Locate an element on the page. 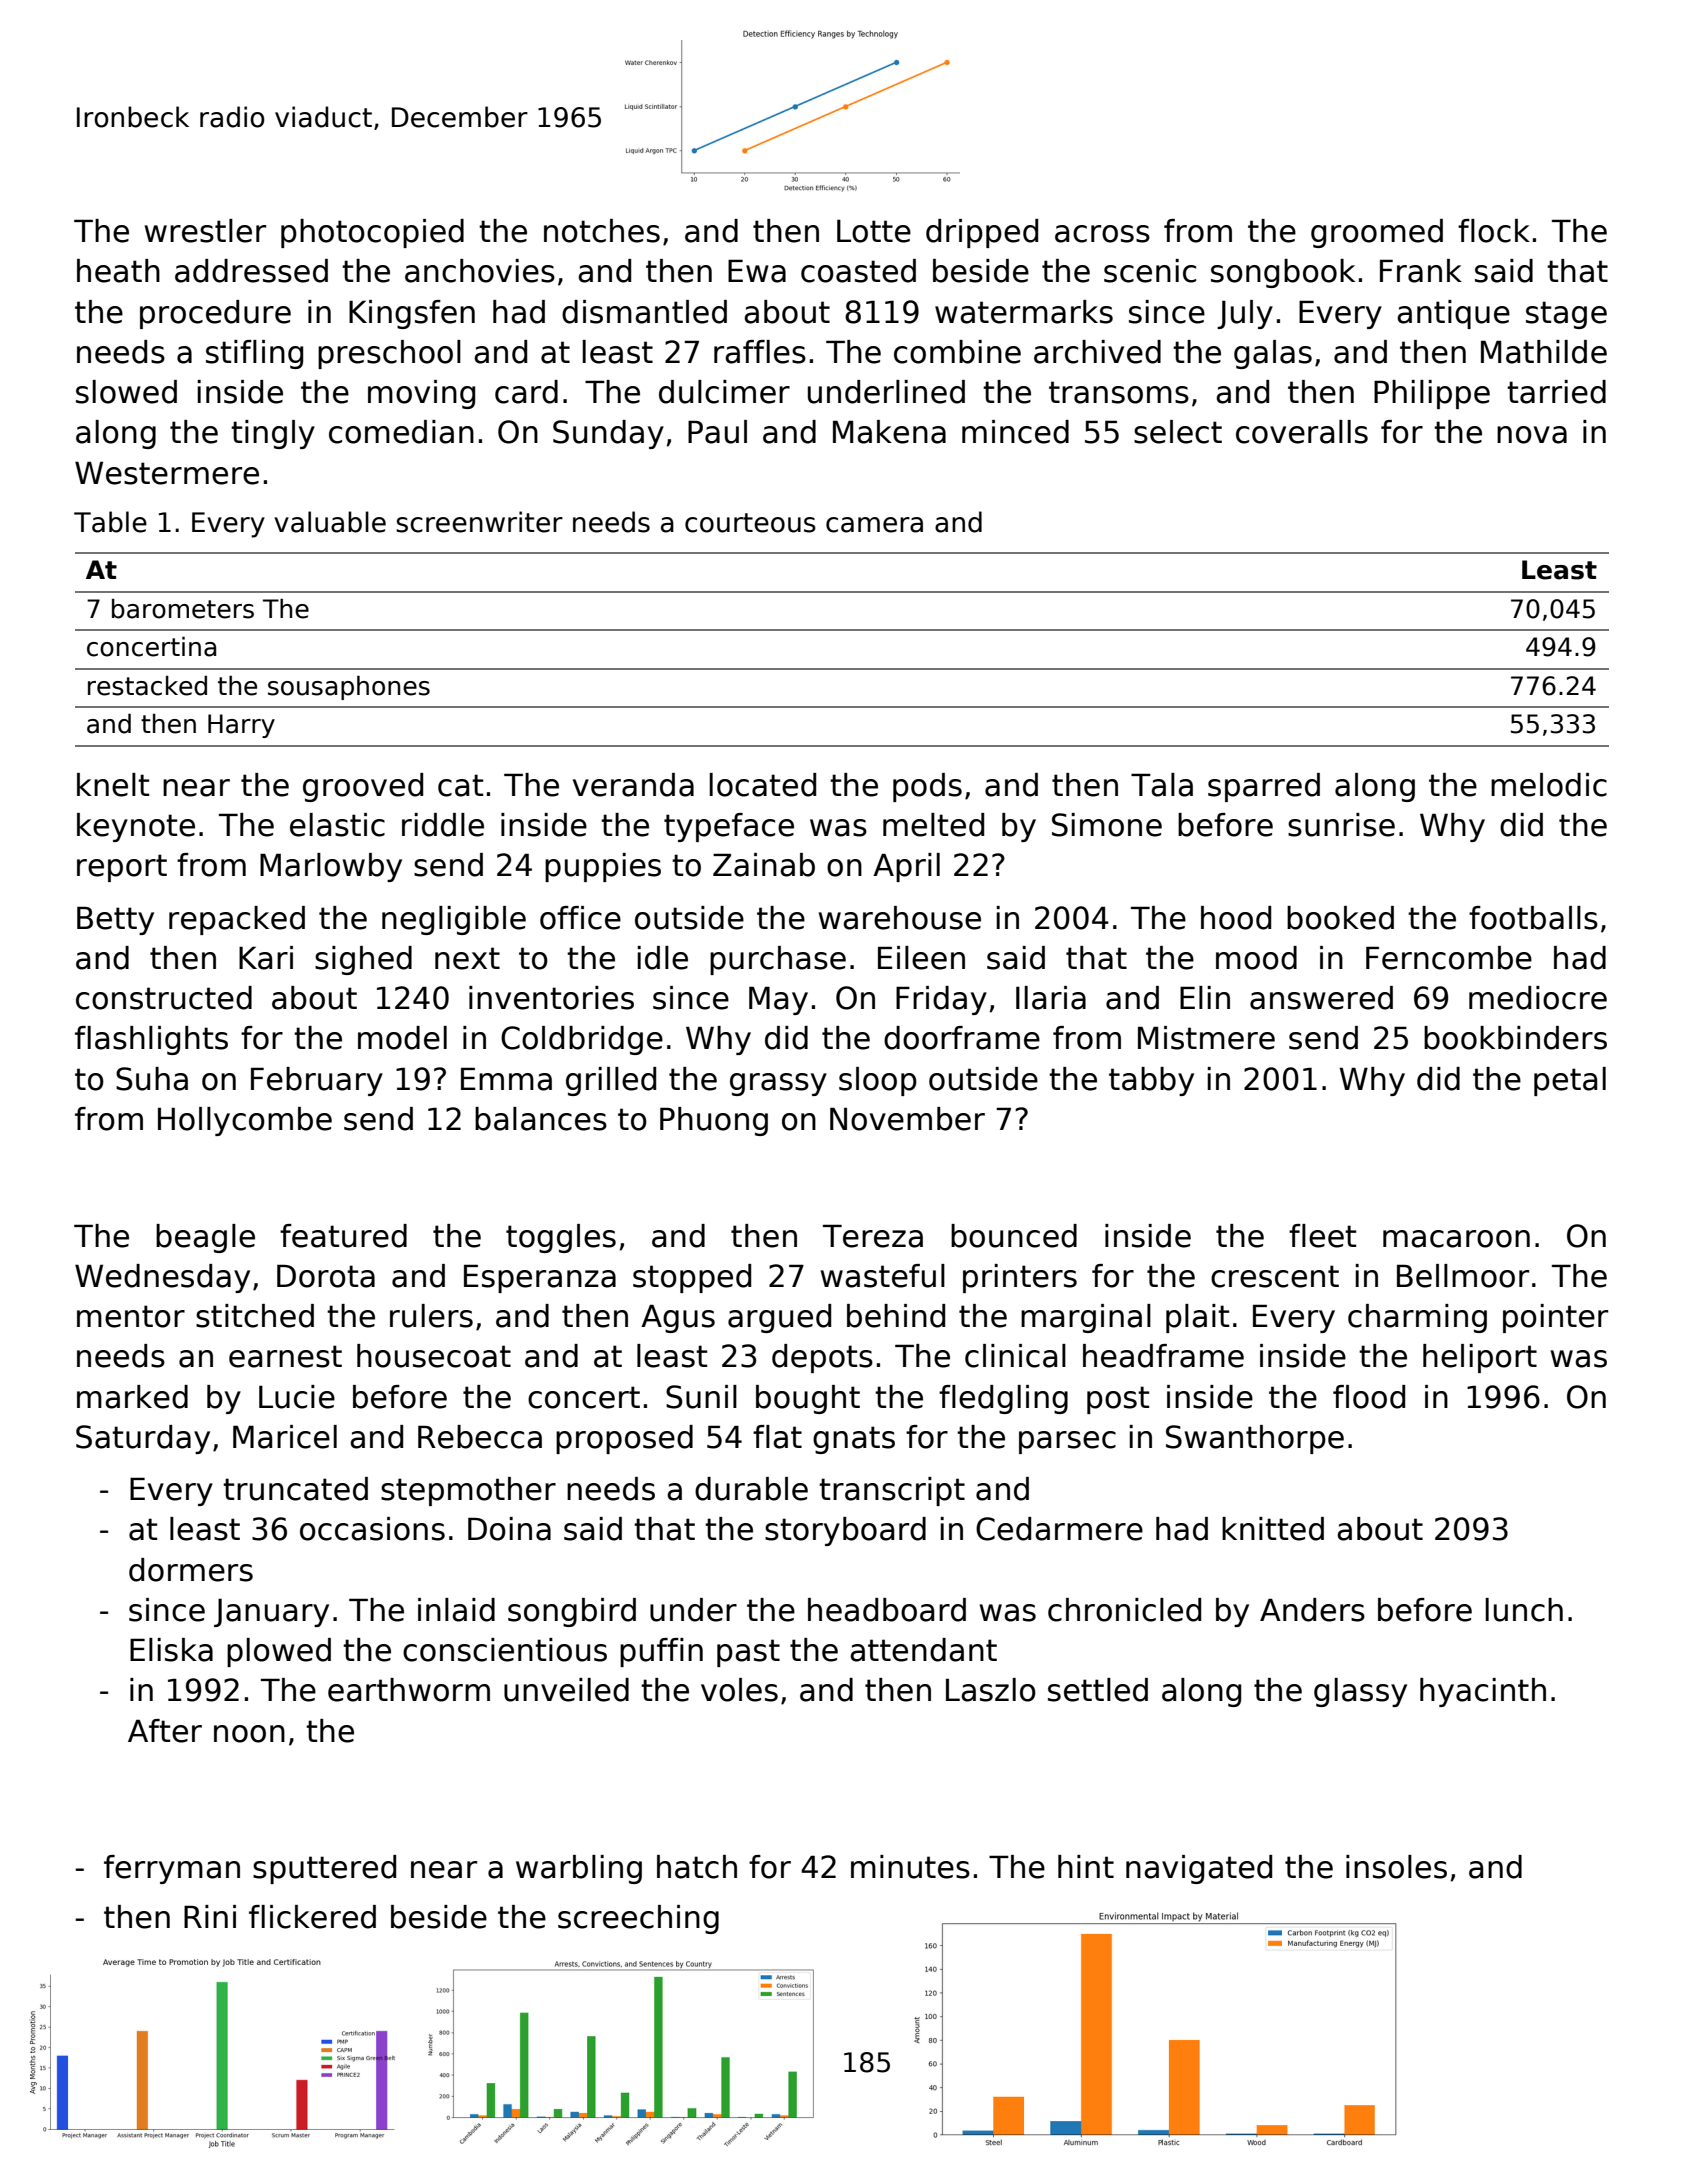 This image has width=1683, height=2178. minutes is located at coordinates (910, 1867).
